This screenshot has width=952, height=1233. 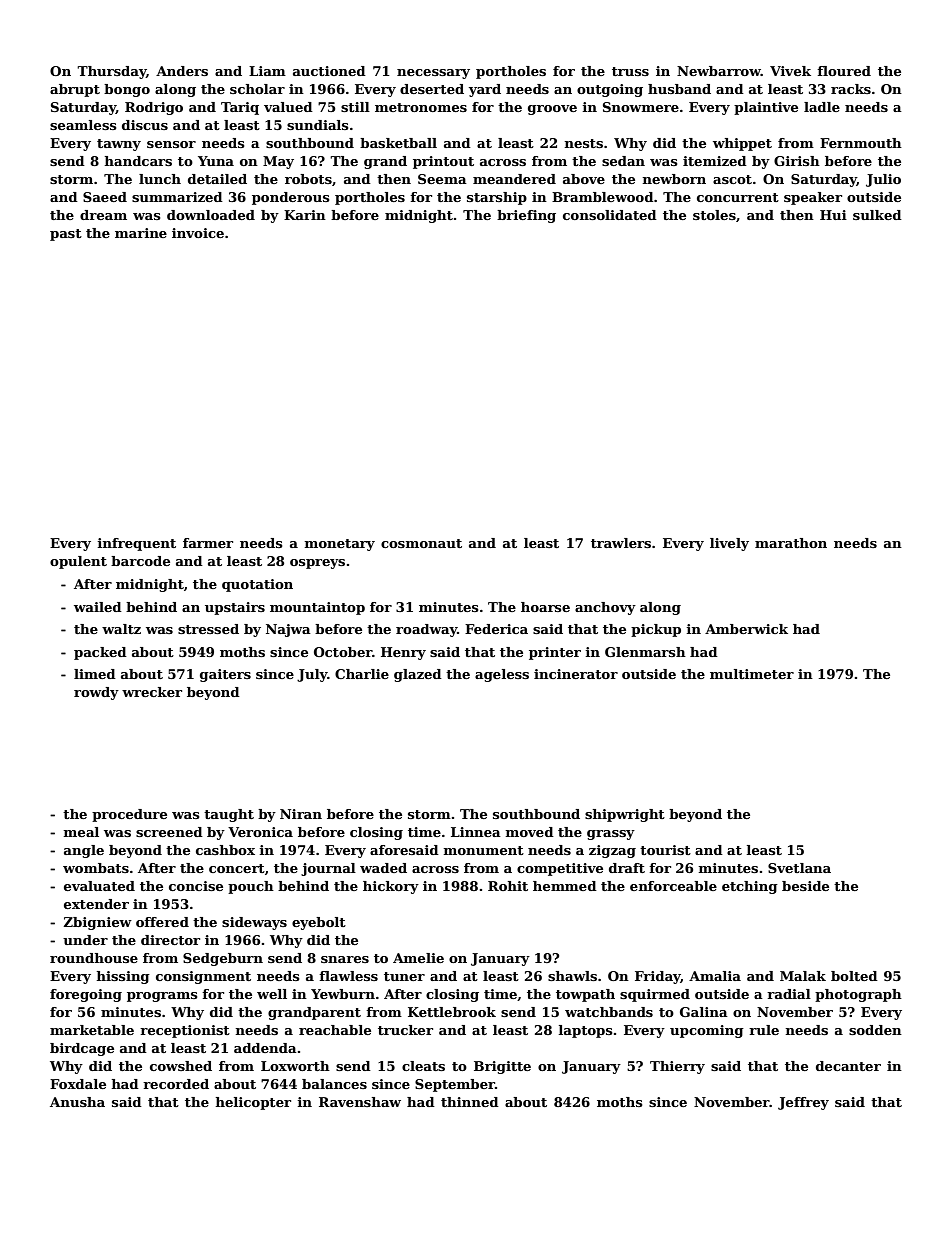 What do you see at coordinates (526, 216) in the screenshot?
I see `briefing` at bounding box center [526, 216].
